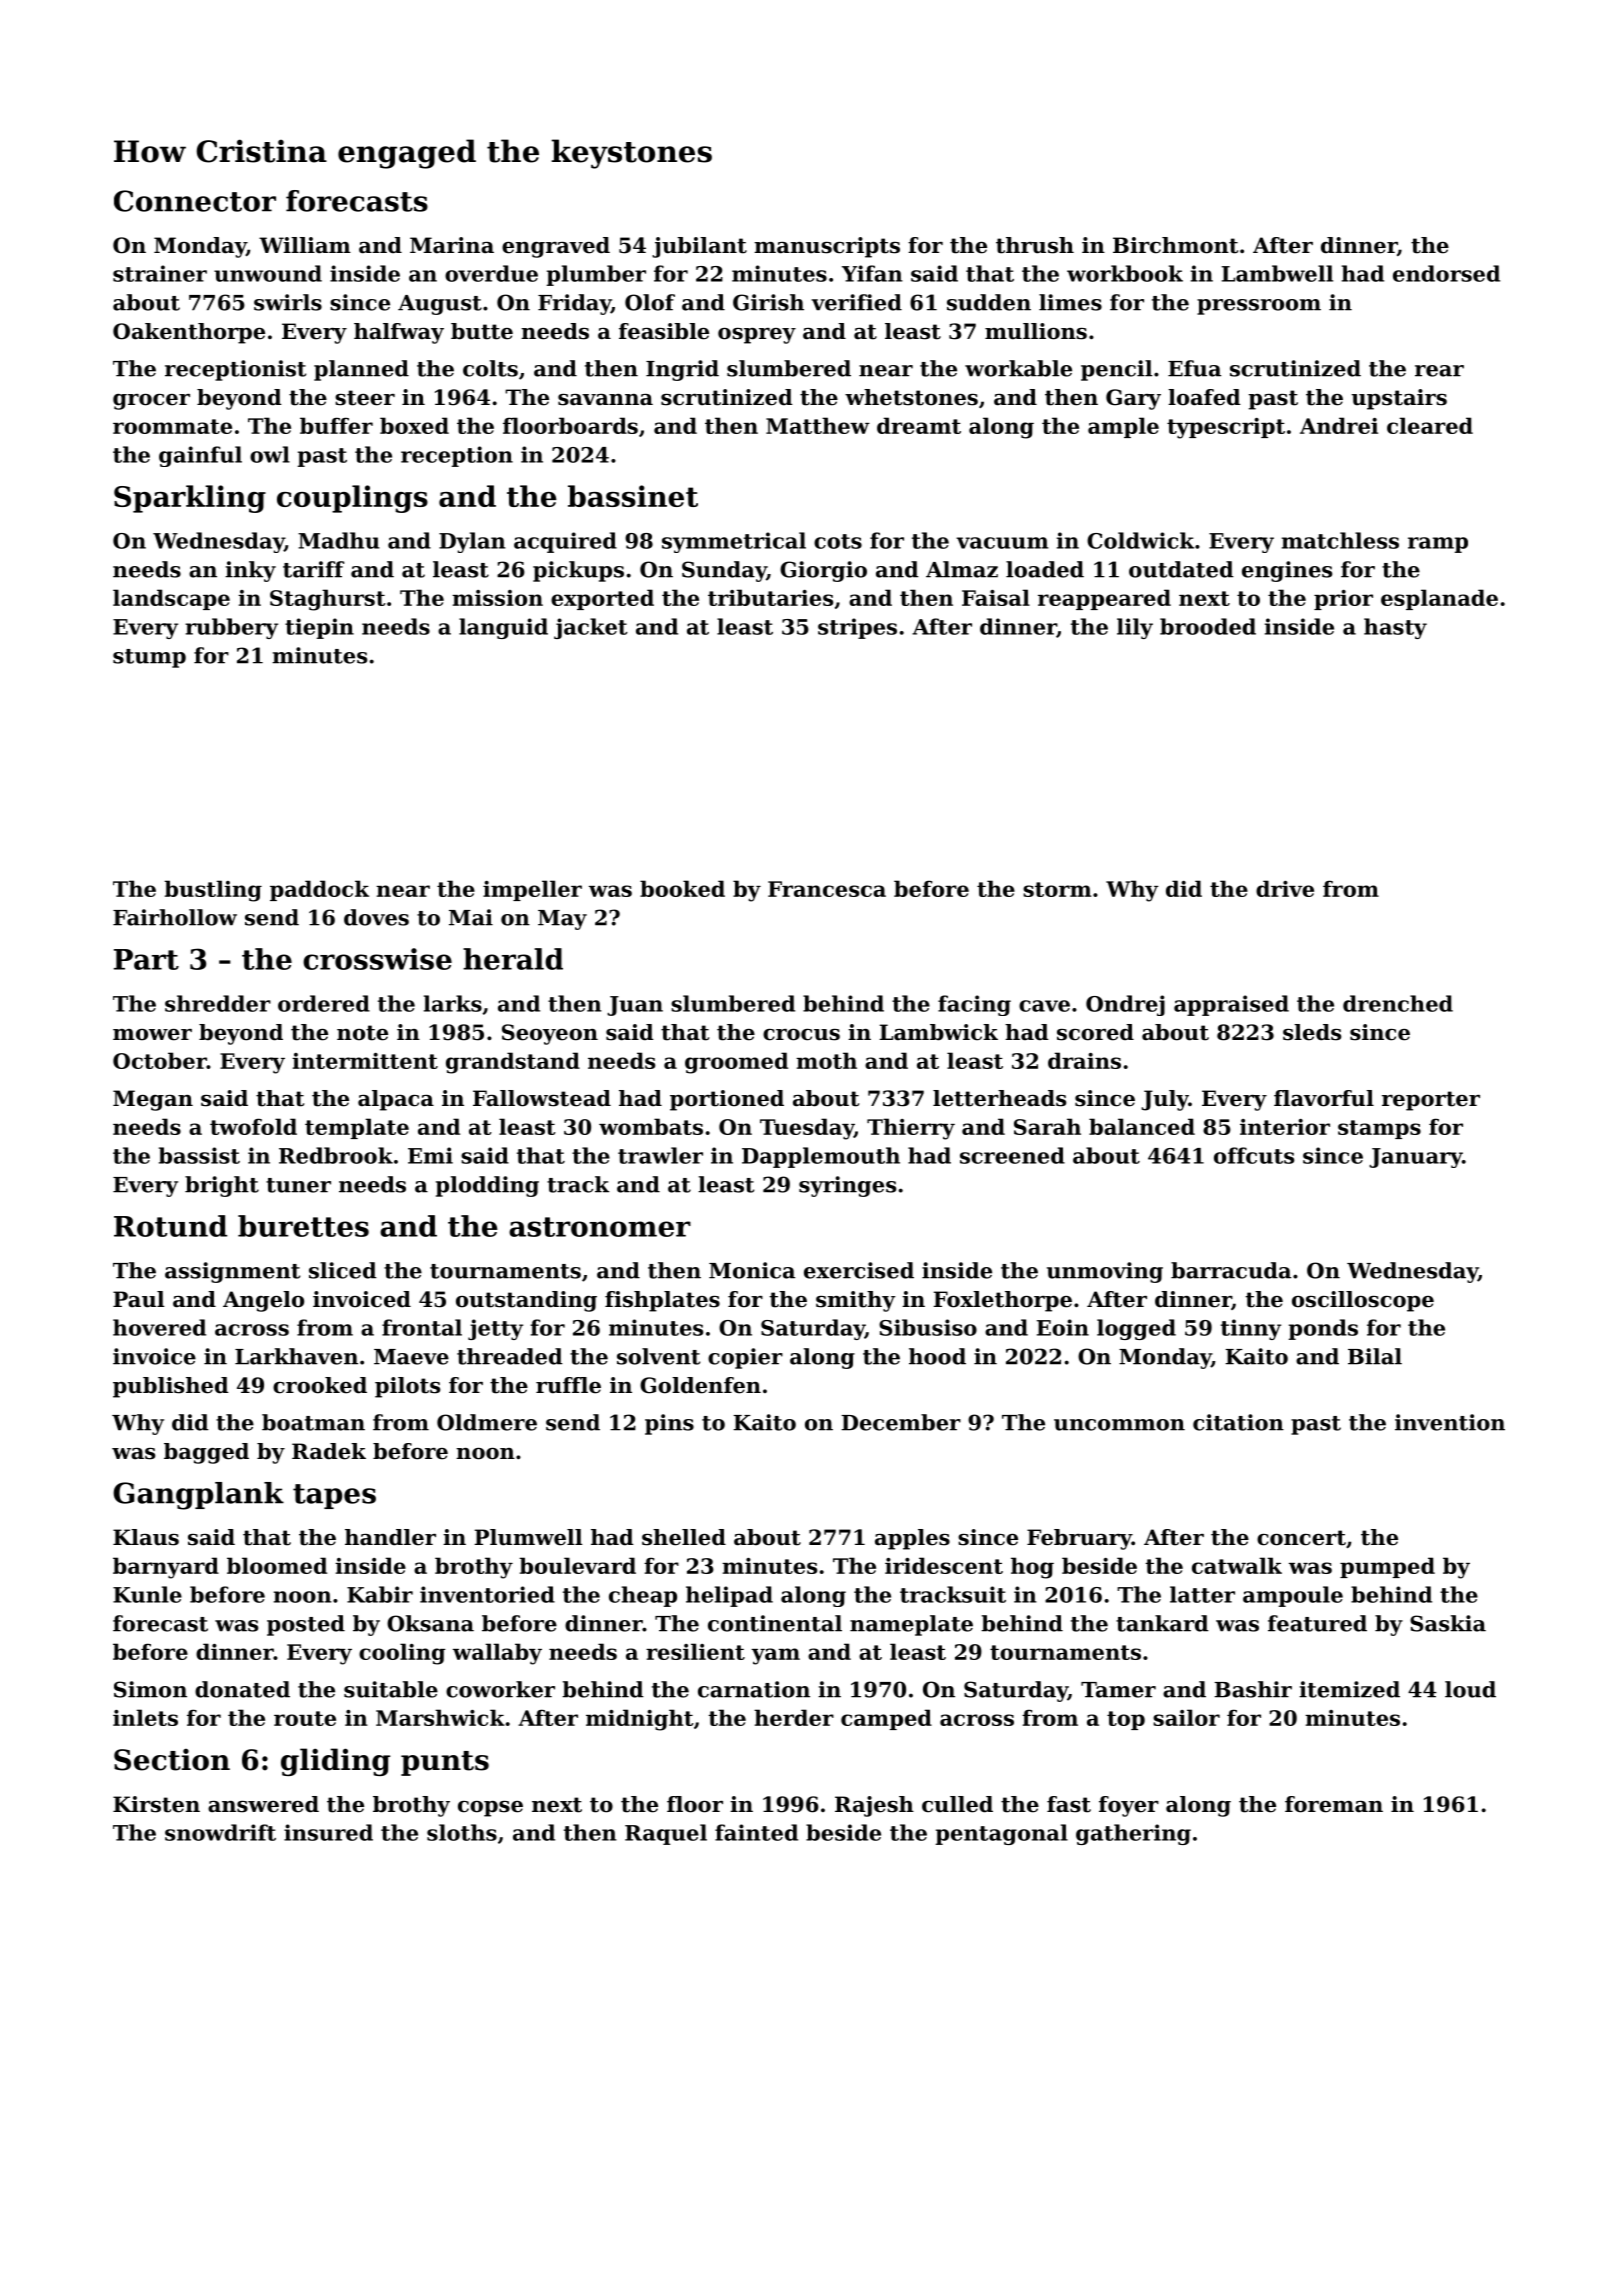 The height and width of the image is (2292, 1620). I want to click on jacket, so click(591, 628).
